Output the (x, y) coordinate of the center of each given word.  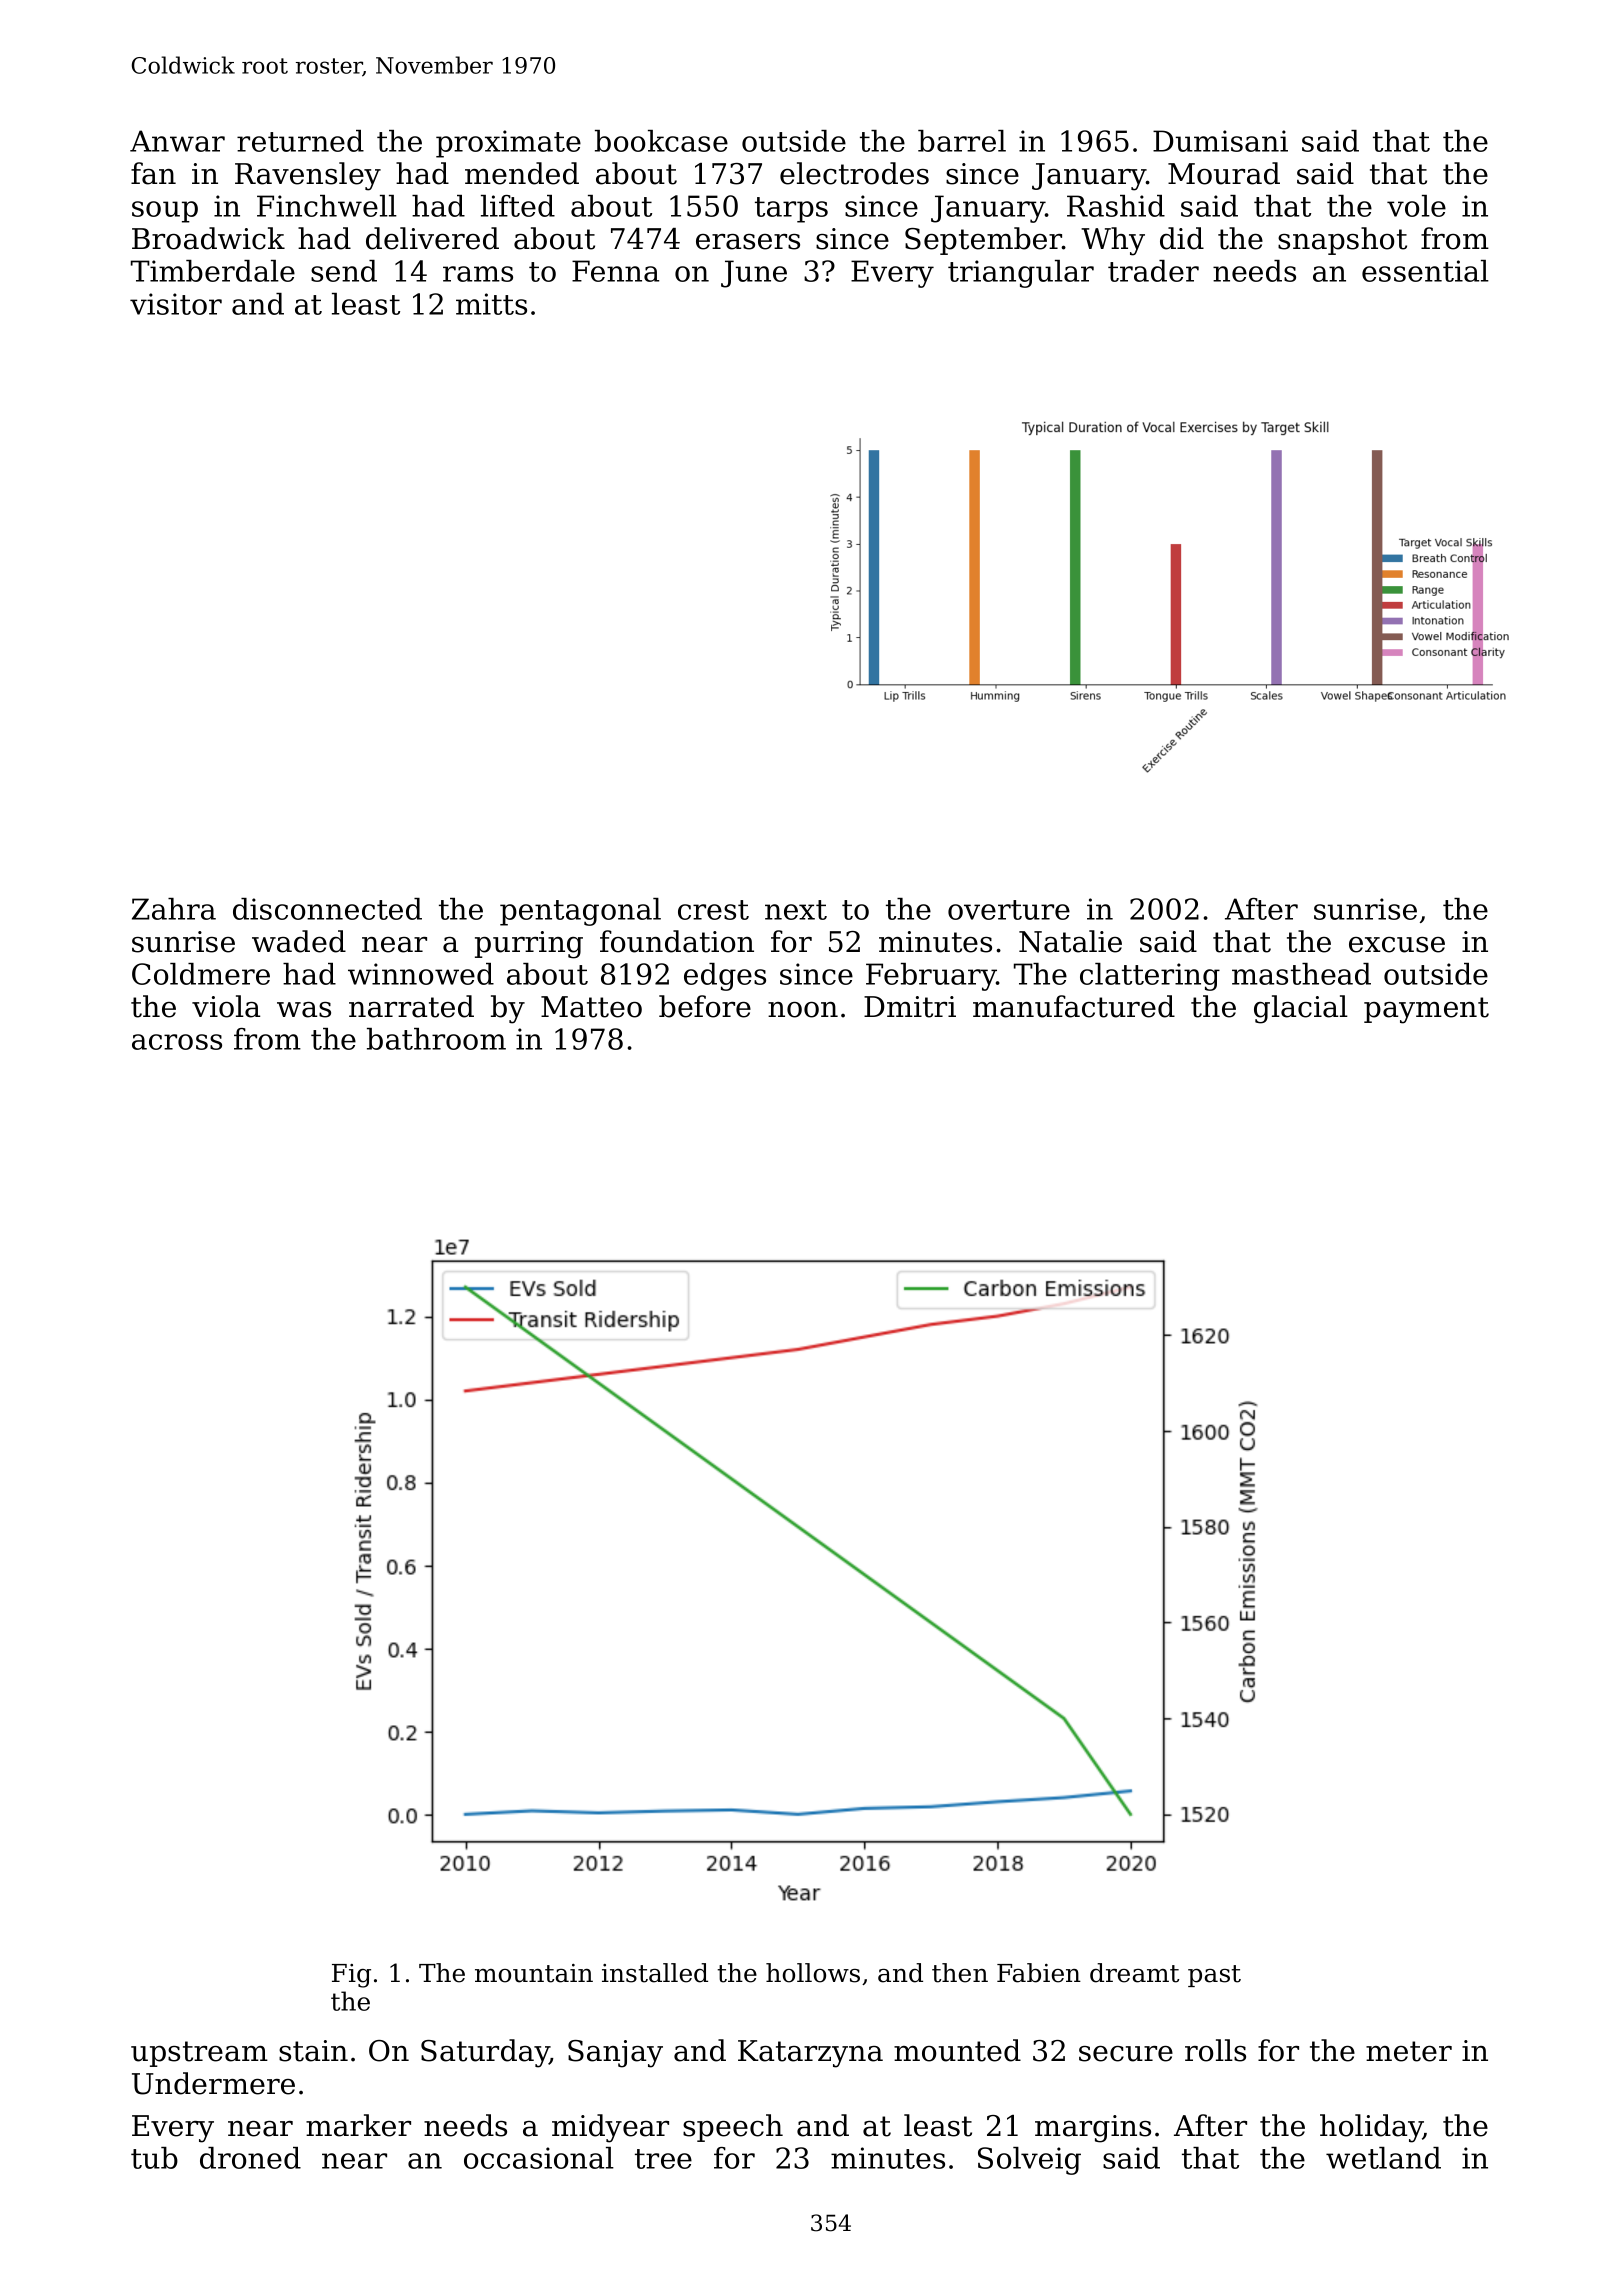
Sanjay (615, 2054)
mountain (534, 1973)
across (177, 1042)
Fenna (615, 271)
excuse (1397, 945)
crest (713, 910)
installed (655, 1973)
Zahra (174, 909)
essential (1425, 271)
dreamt (1134, 1973)
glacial (1301, 1009)
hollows (813, 1973)
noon (803, 1010)
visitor (176, 304)
